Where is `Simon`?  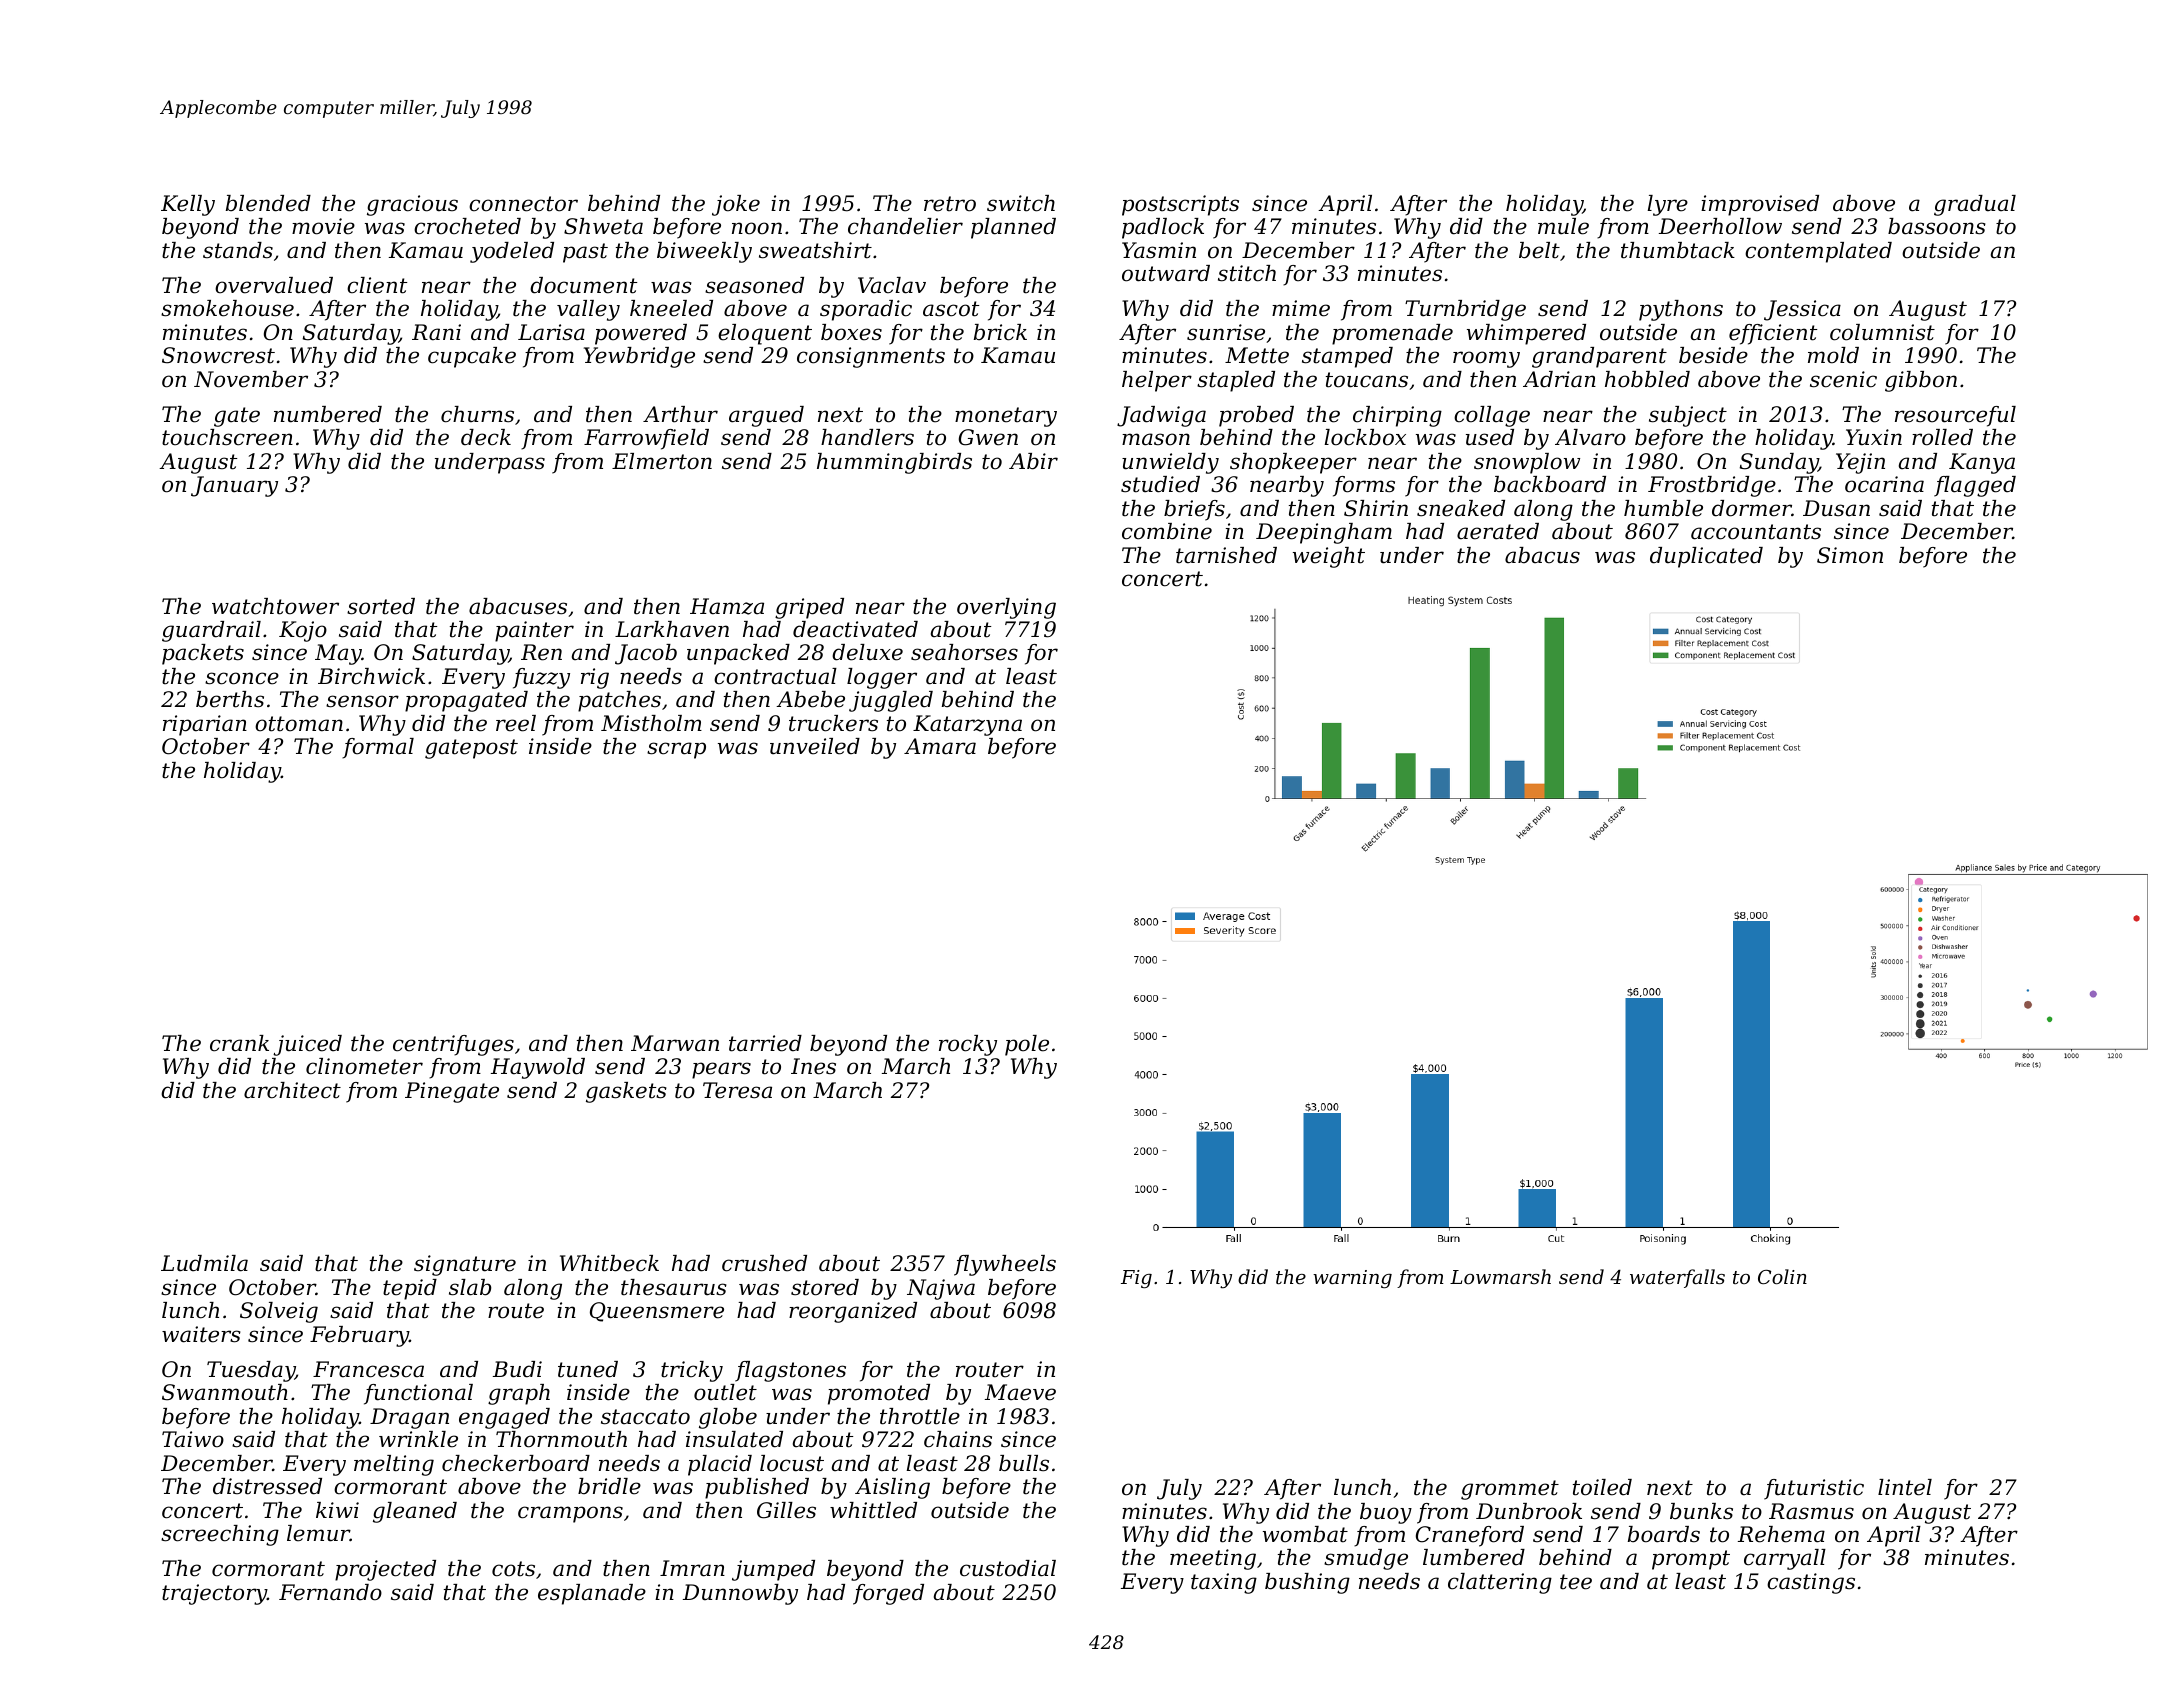
Simon is located at coordinates (1850, 555).
